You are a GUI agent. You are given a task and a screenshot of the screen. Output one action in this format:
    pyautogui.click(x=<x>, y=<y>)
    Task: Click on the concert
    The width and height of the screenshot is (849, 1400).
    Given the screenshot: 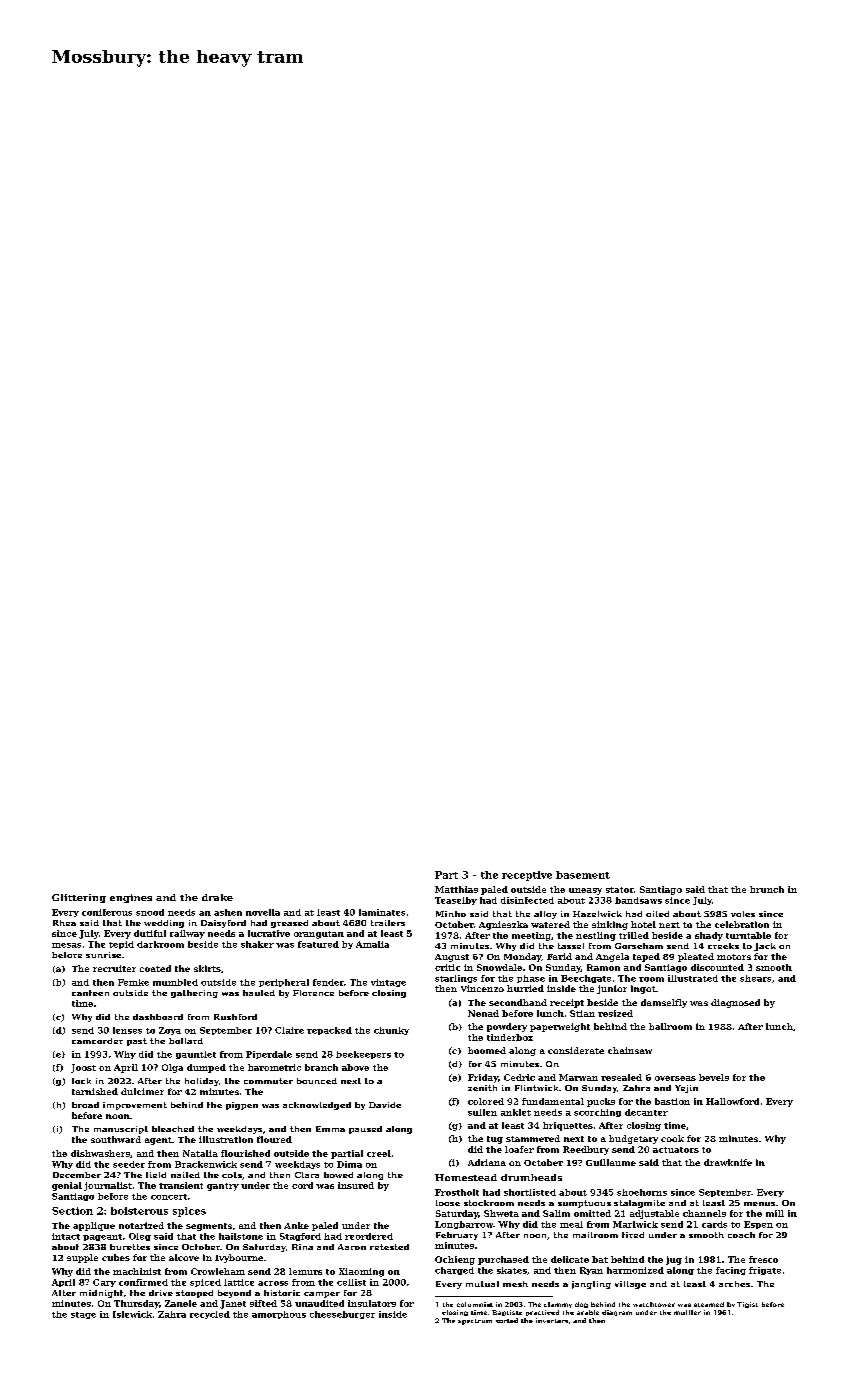 What is the action you would take?
    pyautogui.click(x=169, y=1197)
